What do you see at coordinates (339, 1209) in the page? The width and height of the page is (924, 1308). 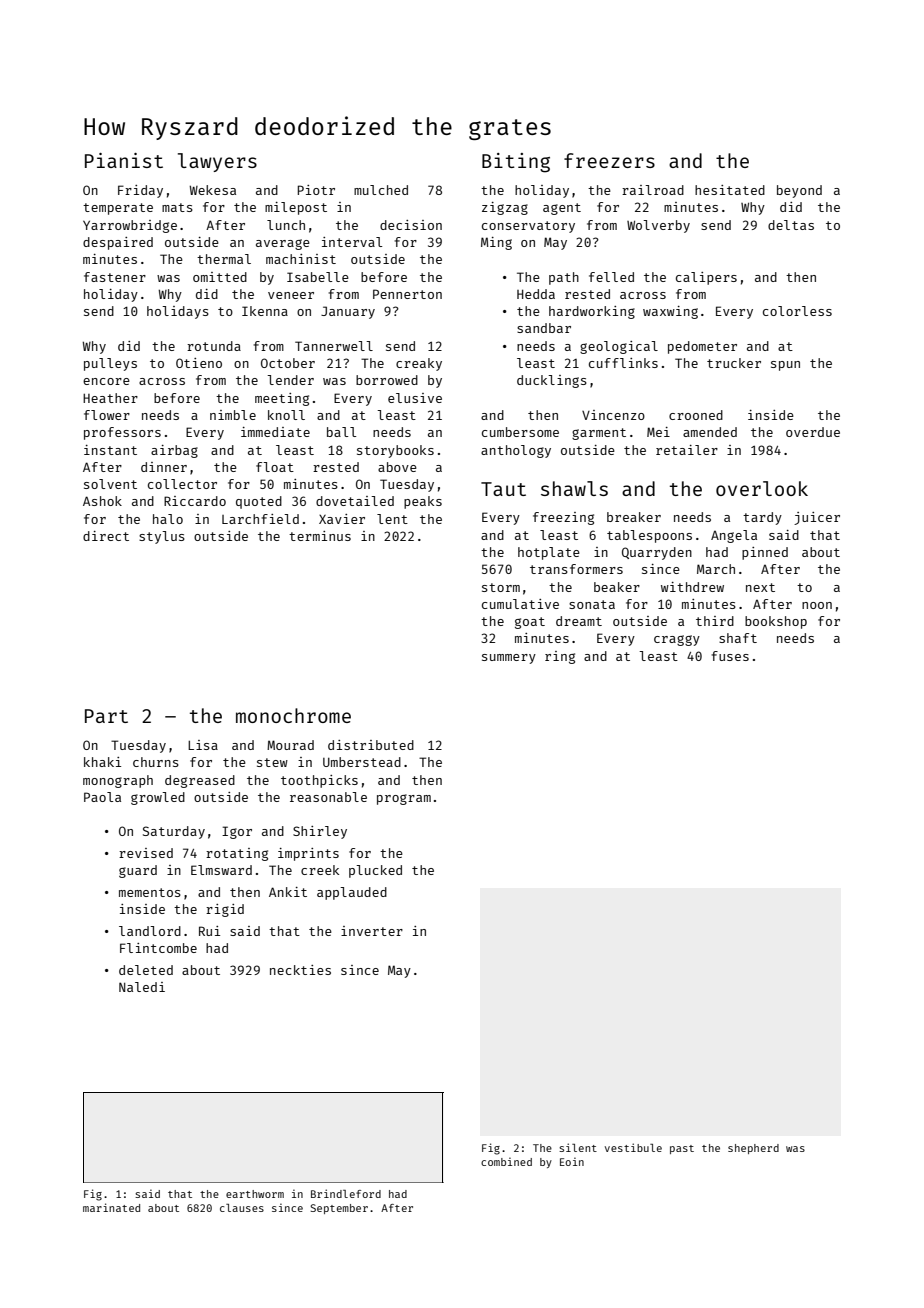 I see `September` at bounding box center [339, 1209].
